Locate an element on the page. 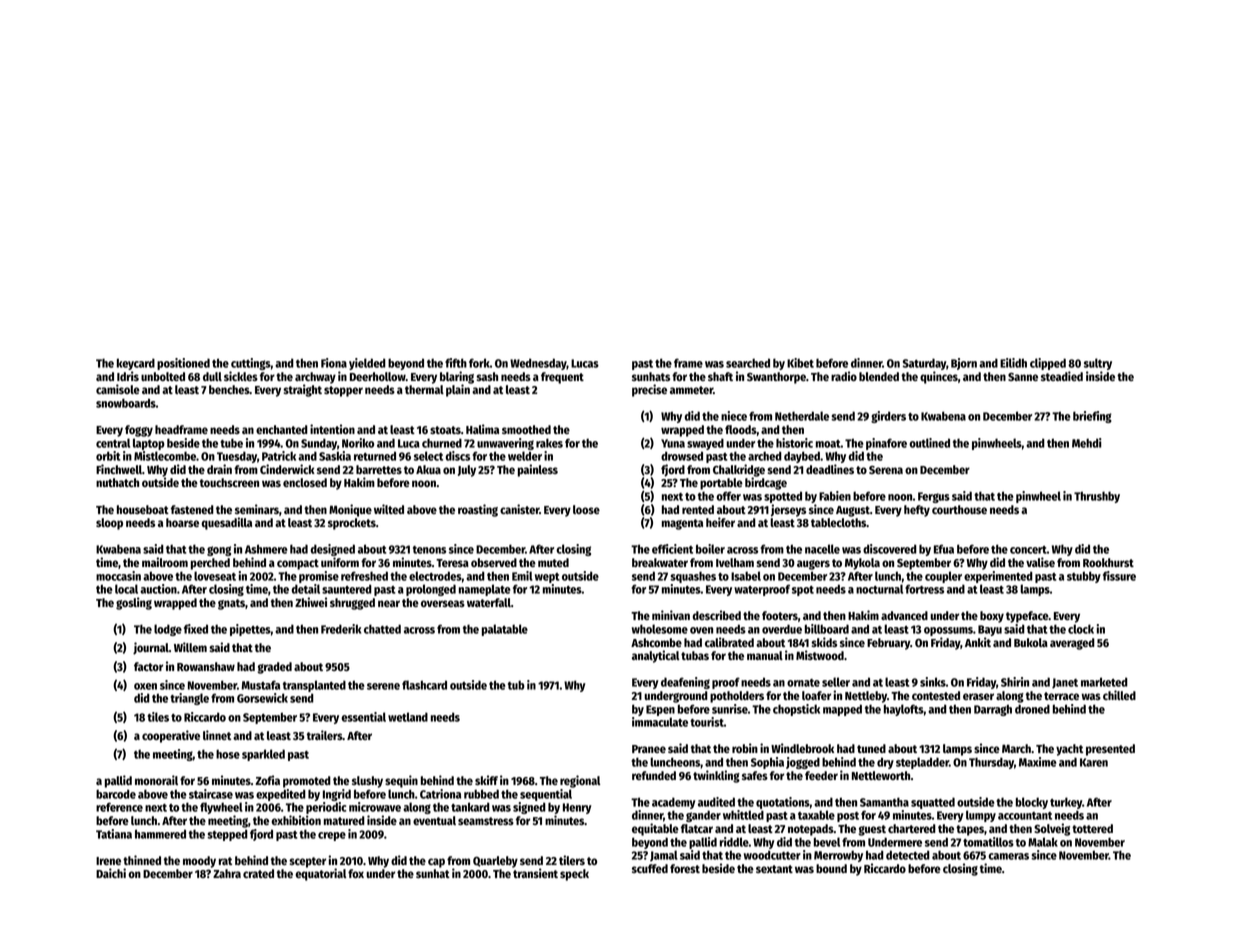 This page has width=1233, height=952. Mehdi is located at coordinates (1087, 443).
